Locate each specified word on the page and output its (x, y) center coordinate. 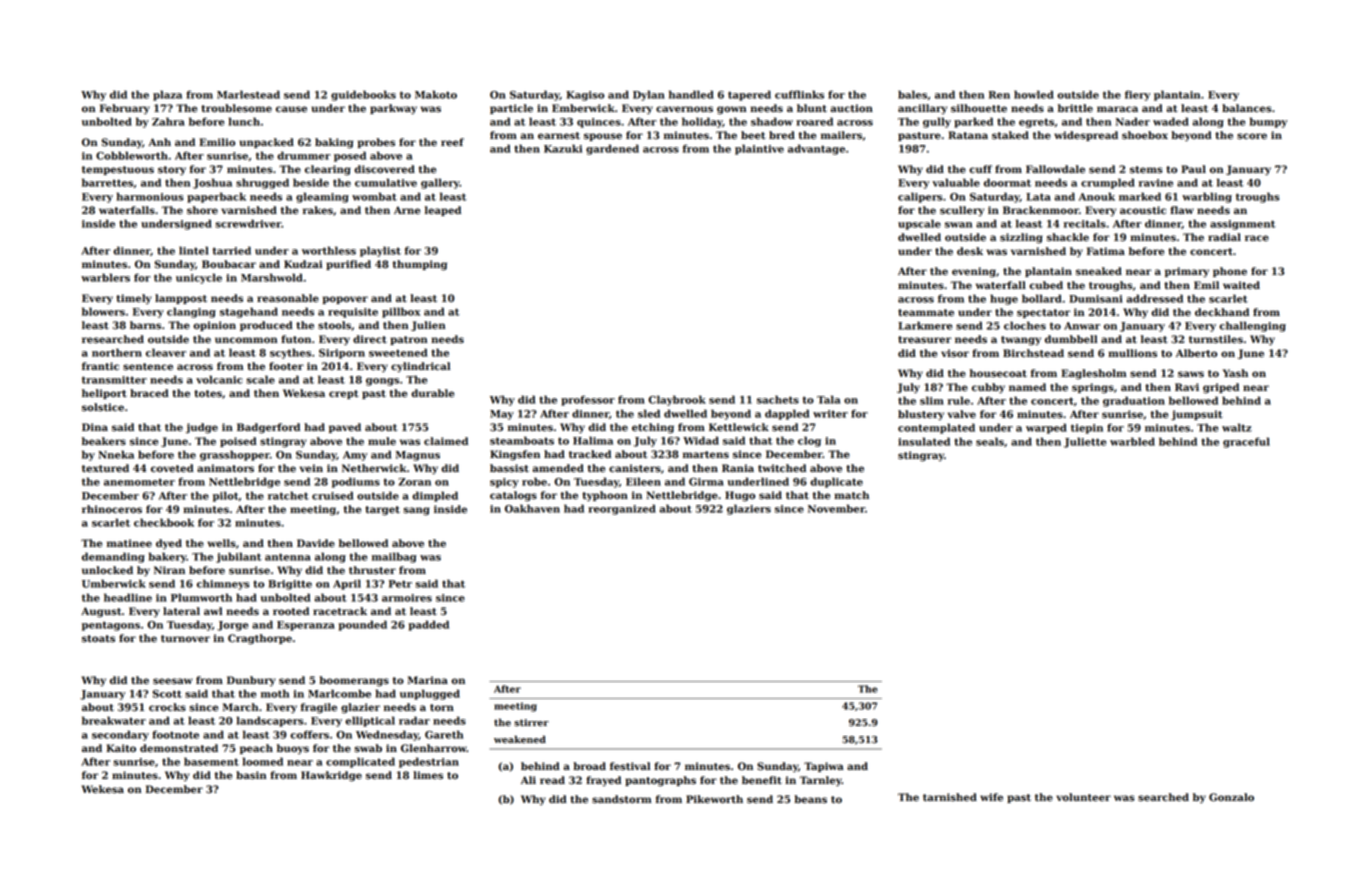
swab (368, 748)
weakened (520, 739)
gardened (612, 149)
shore (202, 210)
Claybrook (677, 400)
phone (1230, 272)
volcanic (219, 379)
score (1252, 136)
